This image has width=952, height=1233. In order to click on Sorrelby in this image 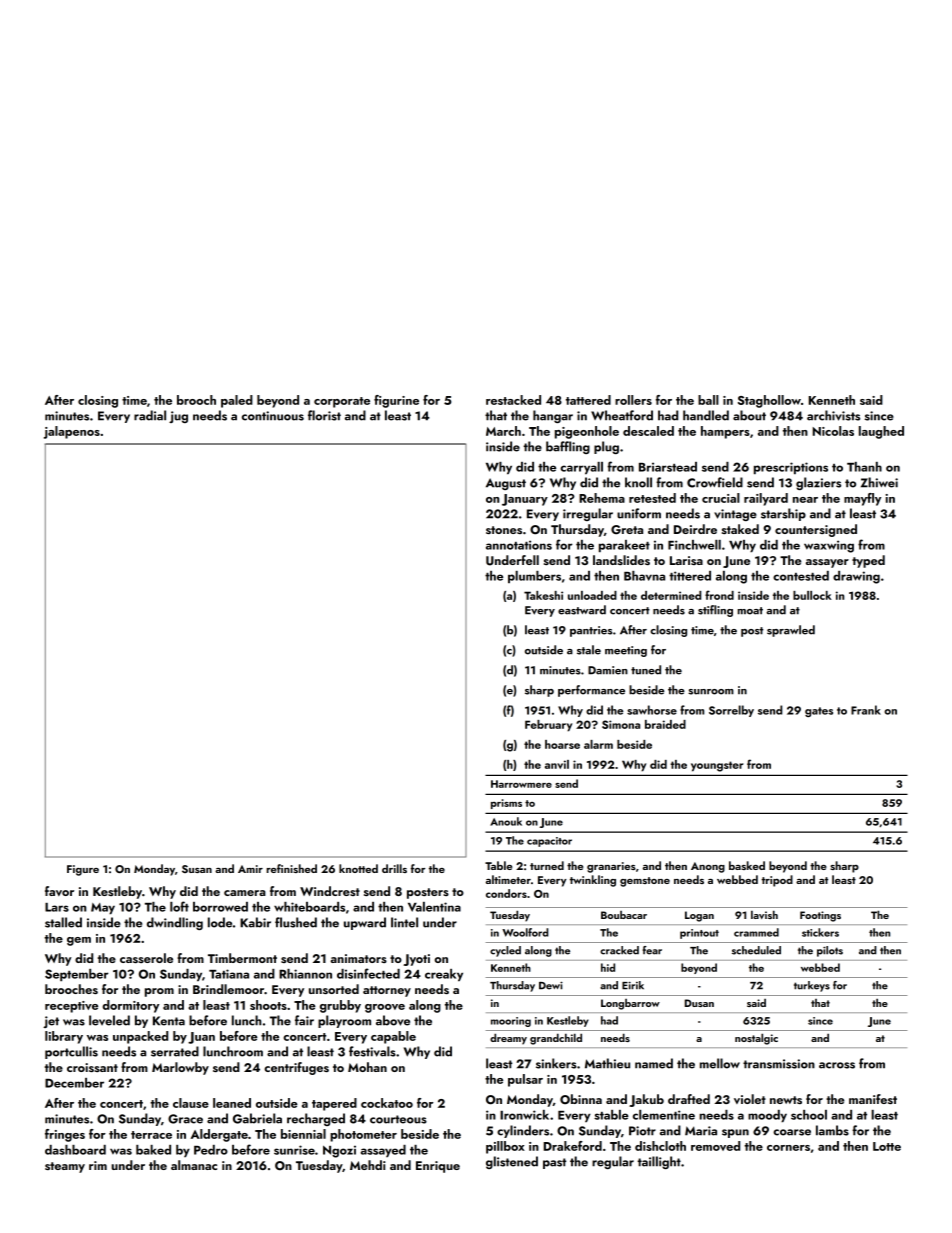, I will do `click(731, 711)`.
